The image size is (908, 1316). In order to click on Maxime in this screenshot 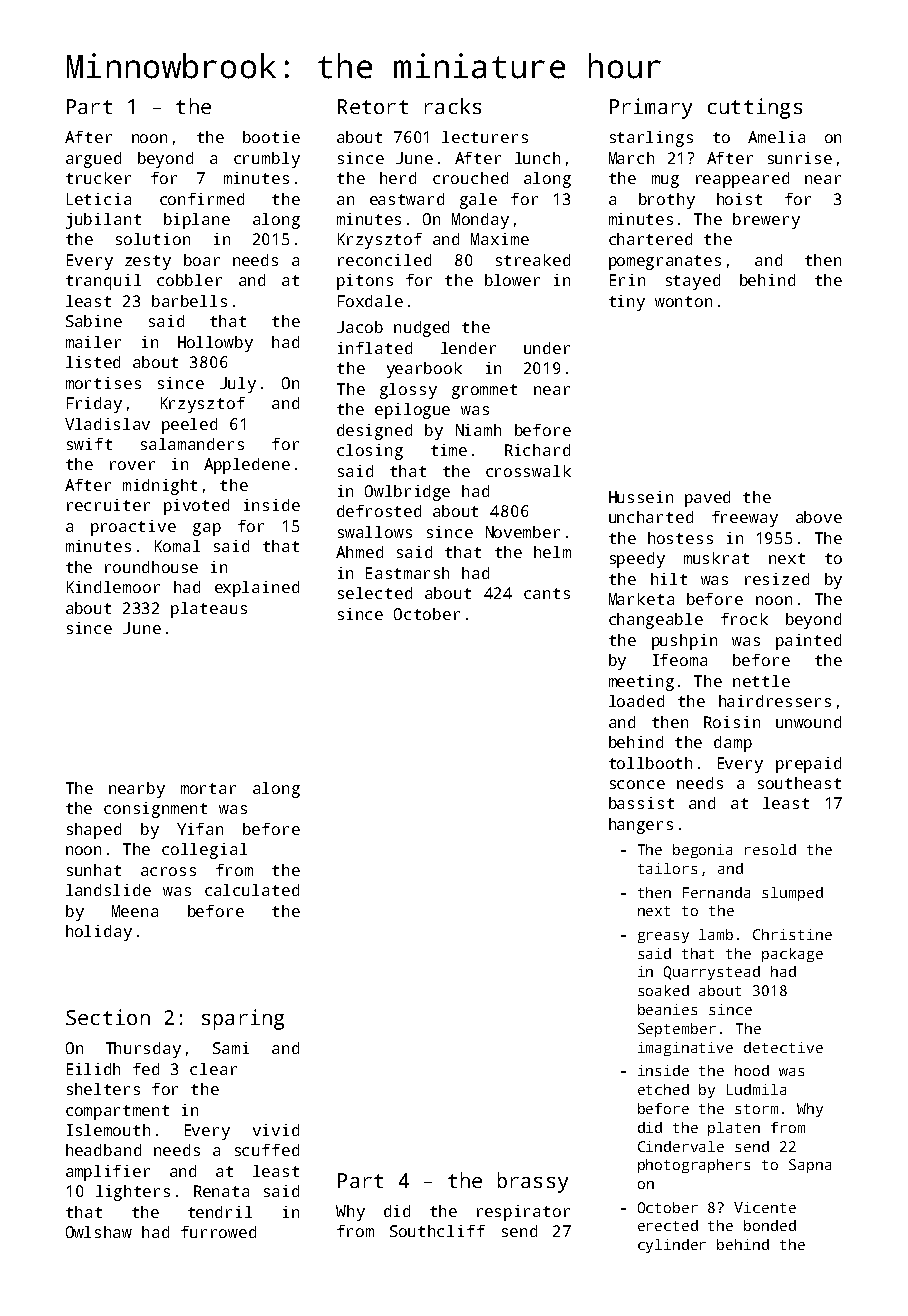, I will do `click(500, 239)`.
